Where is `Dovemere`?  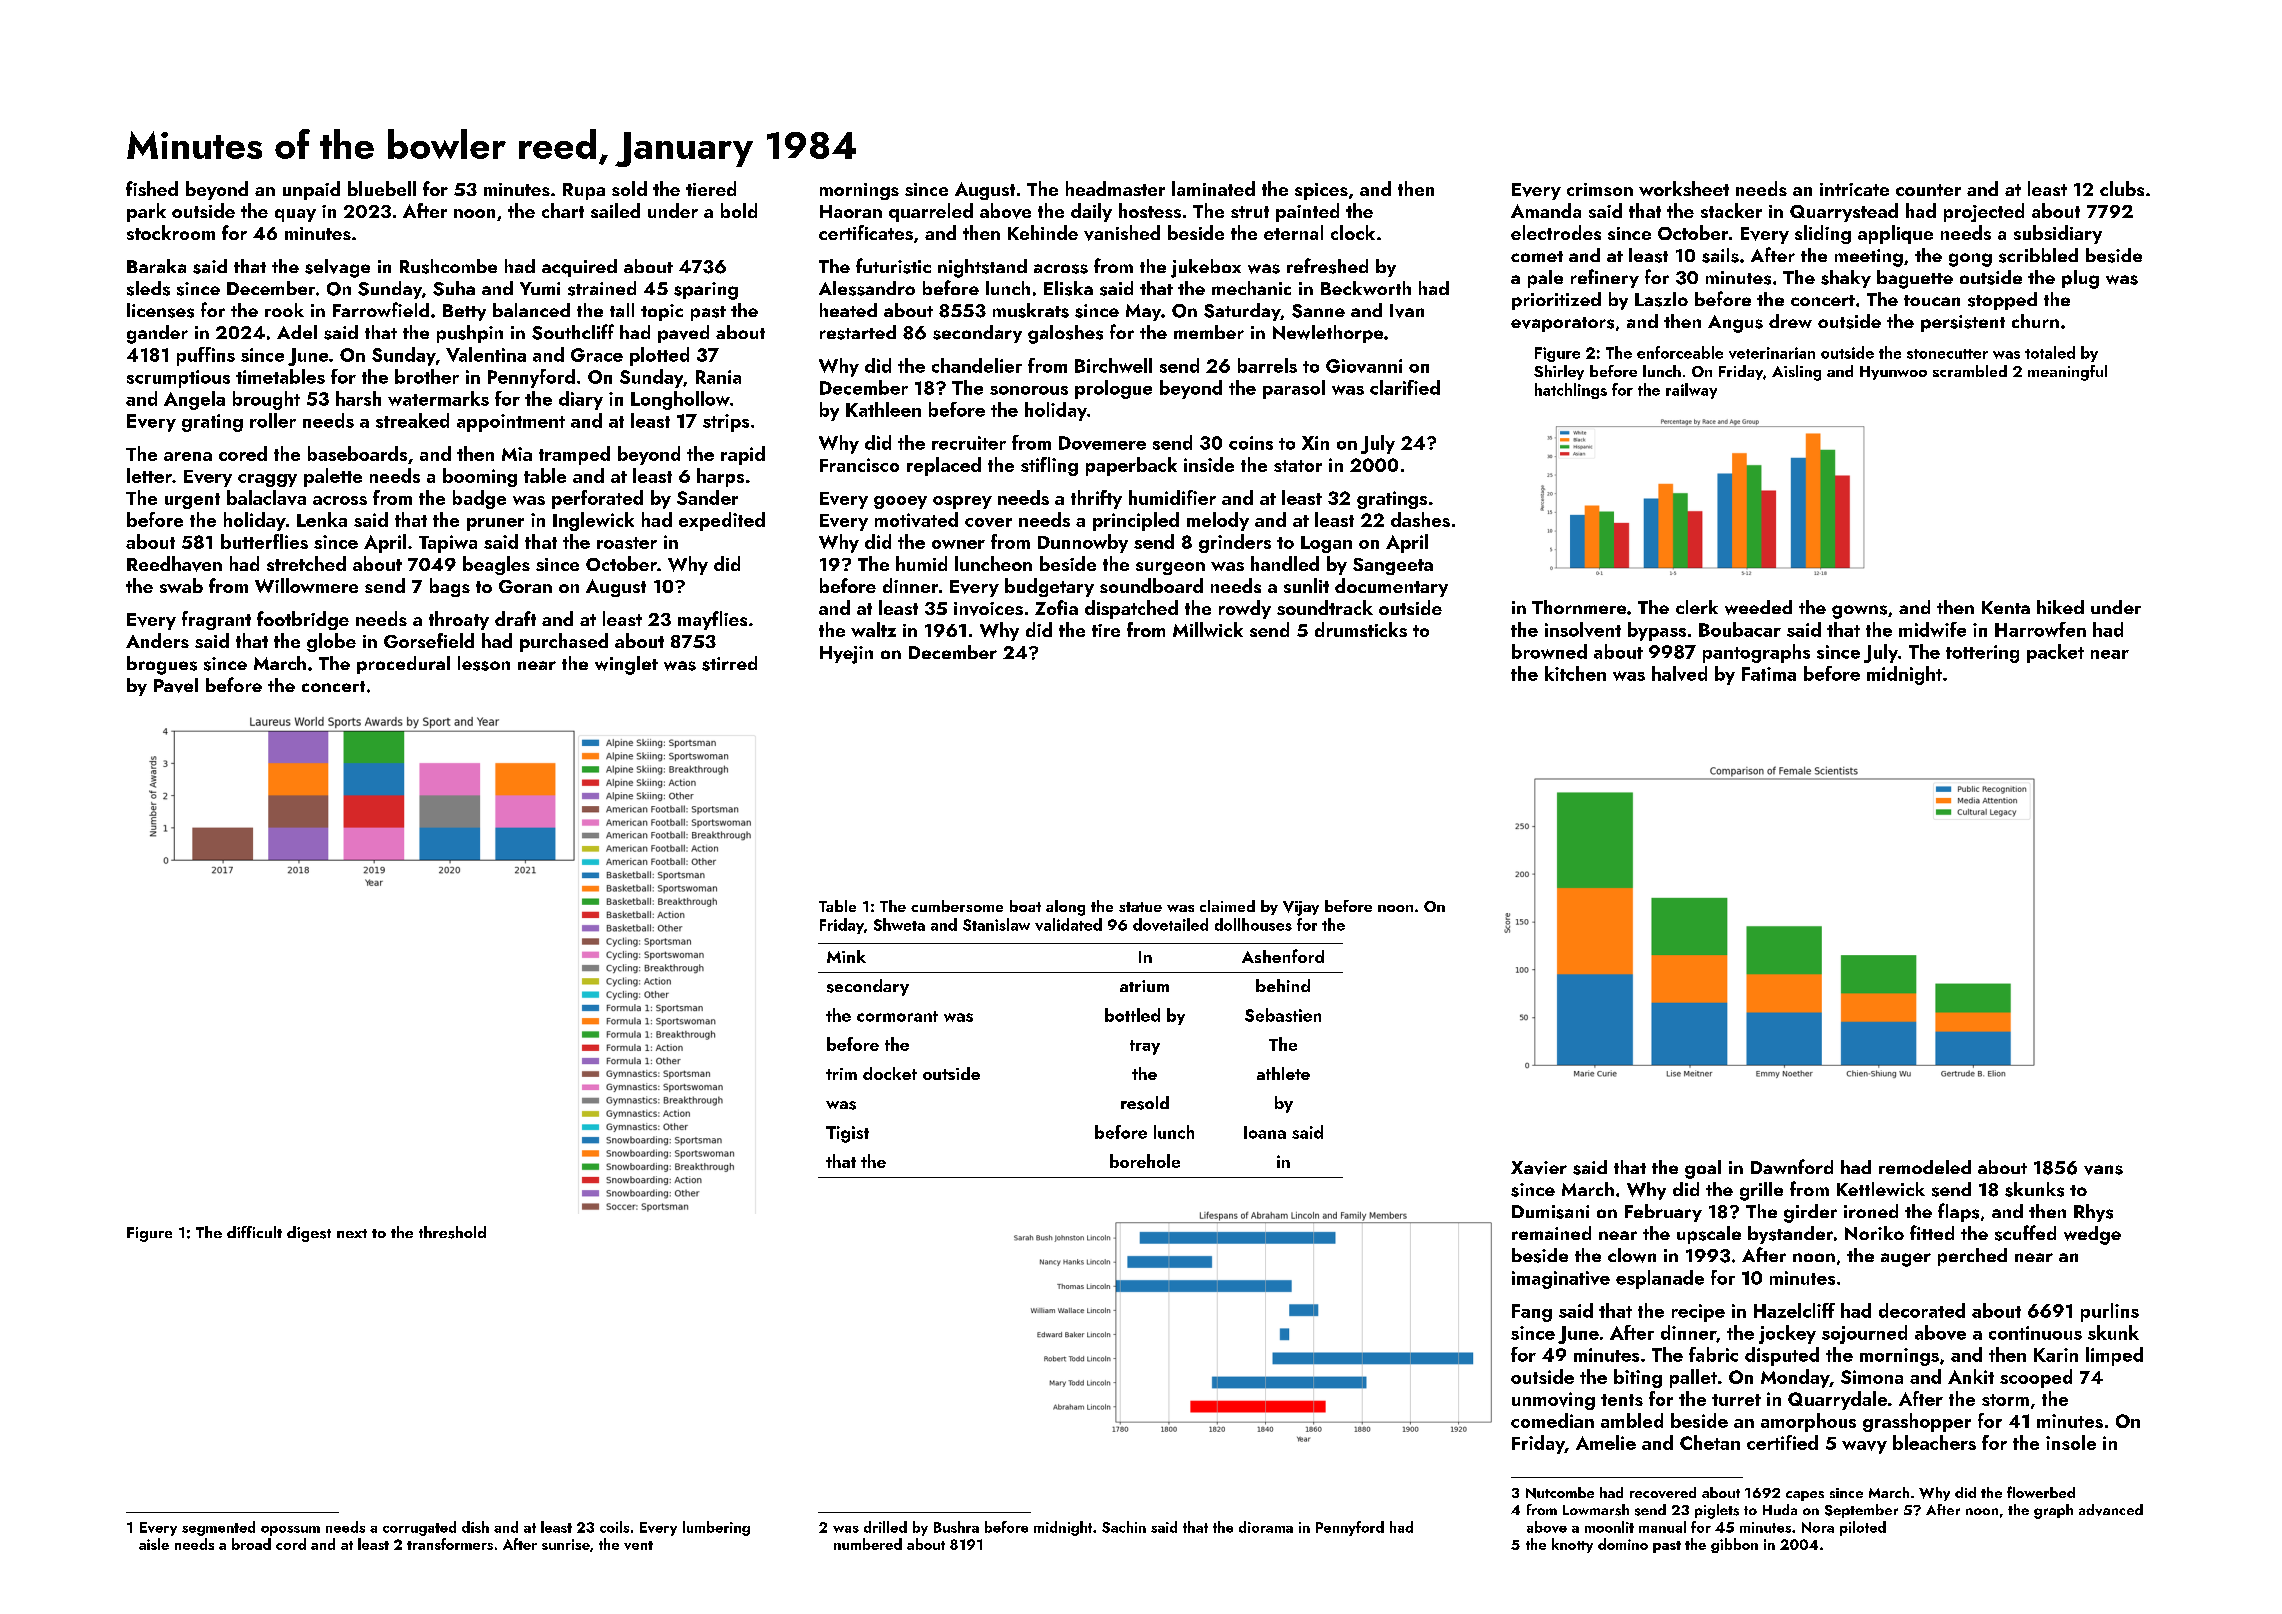
Dovemere is located at coordinates (1102, 443).
